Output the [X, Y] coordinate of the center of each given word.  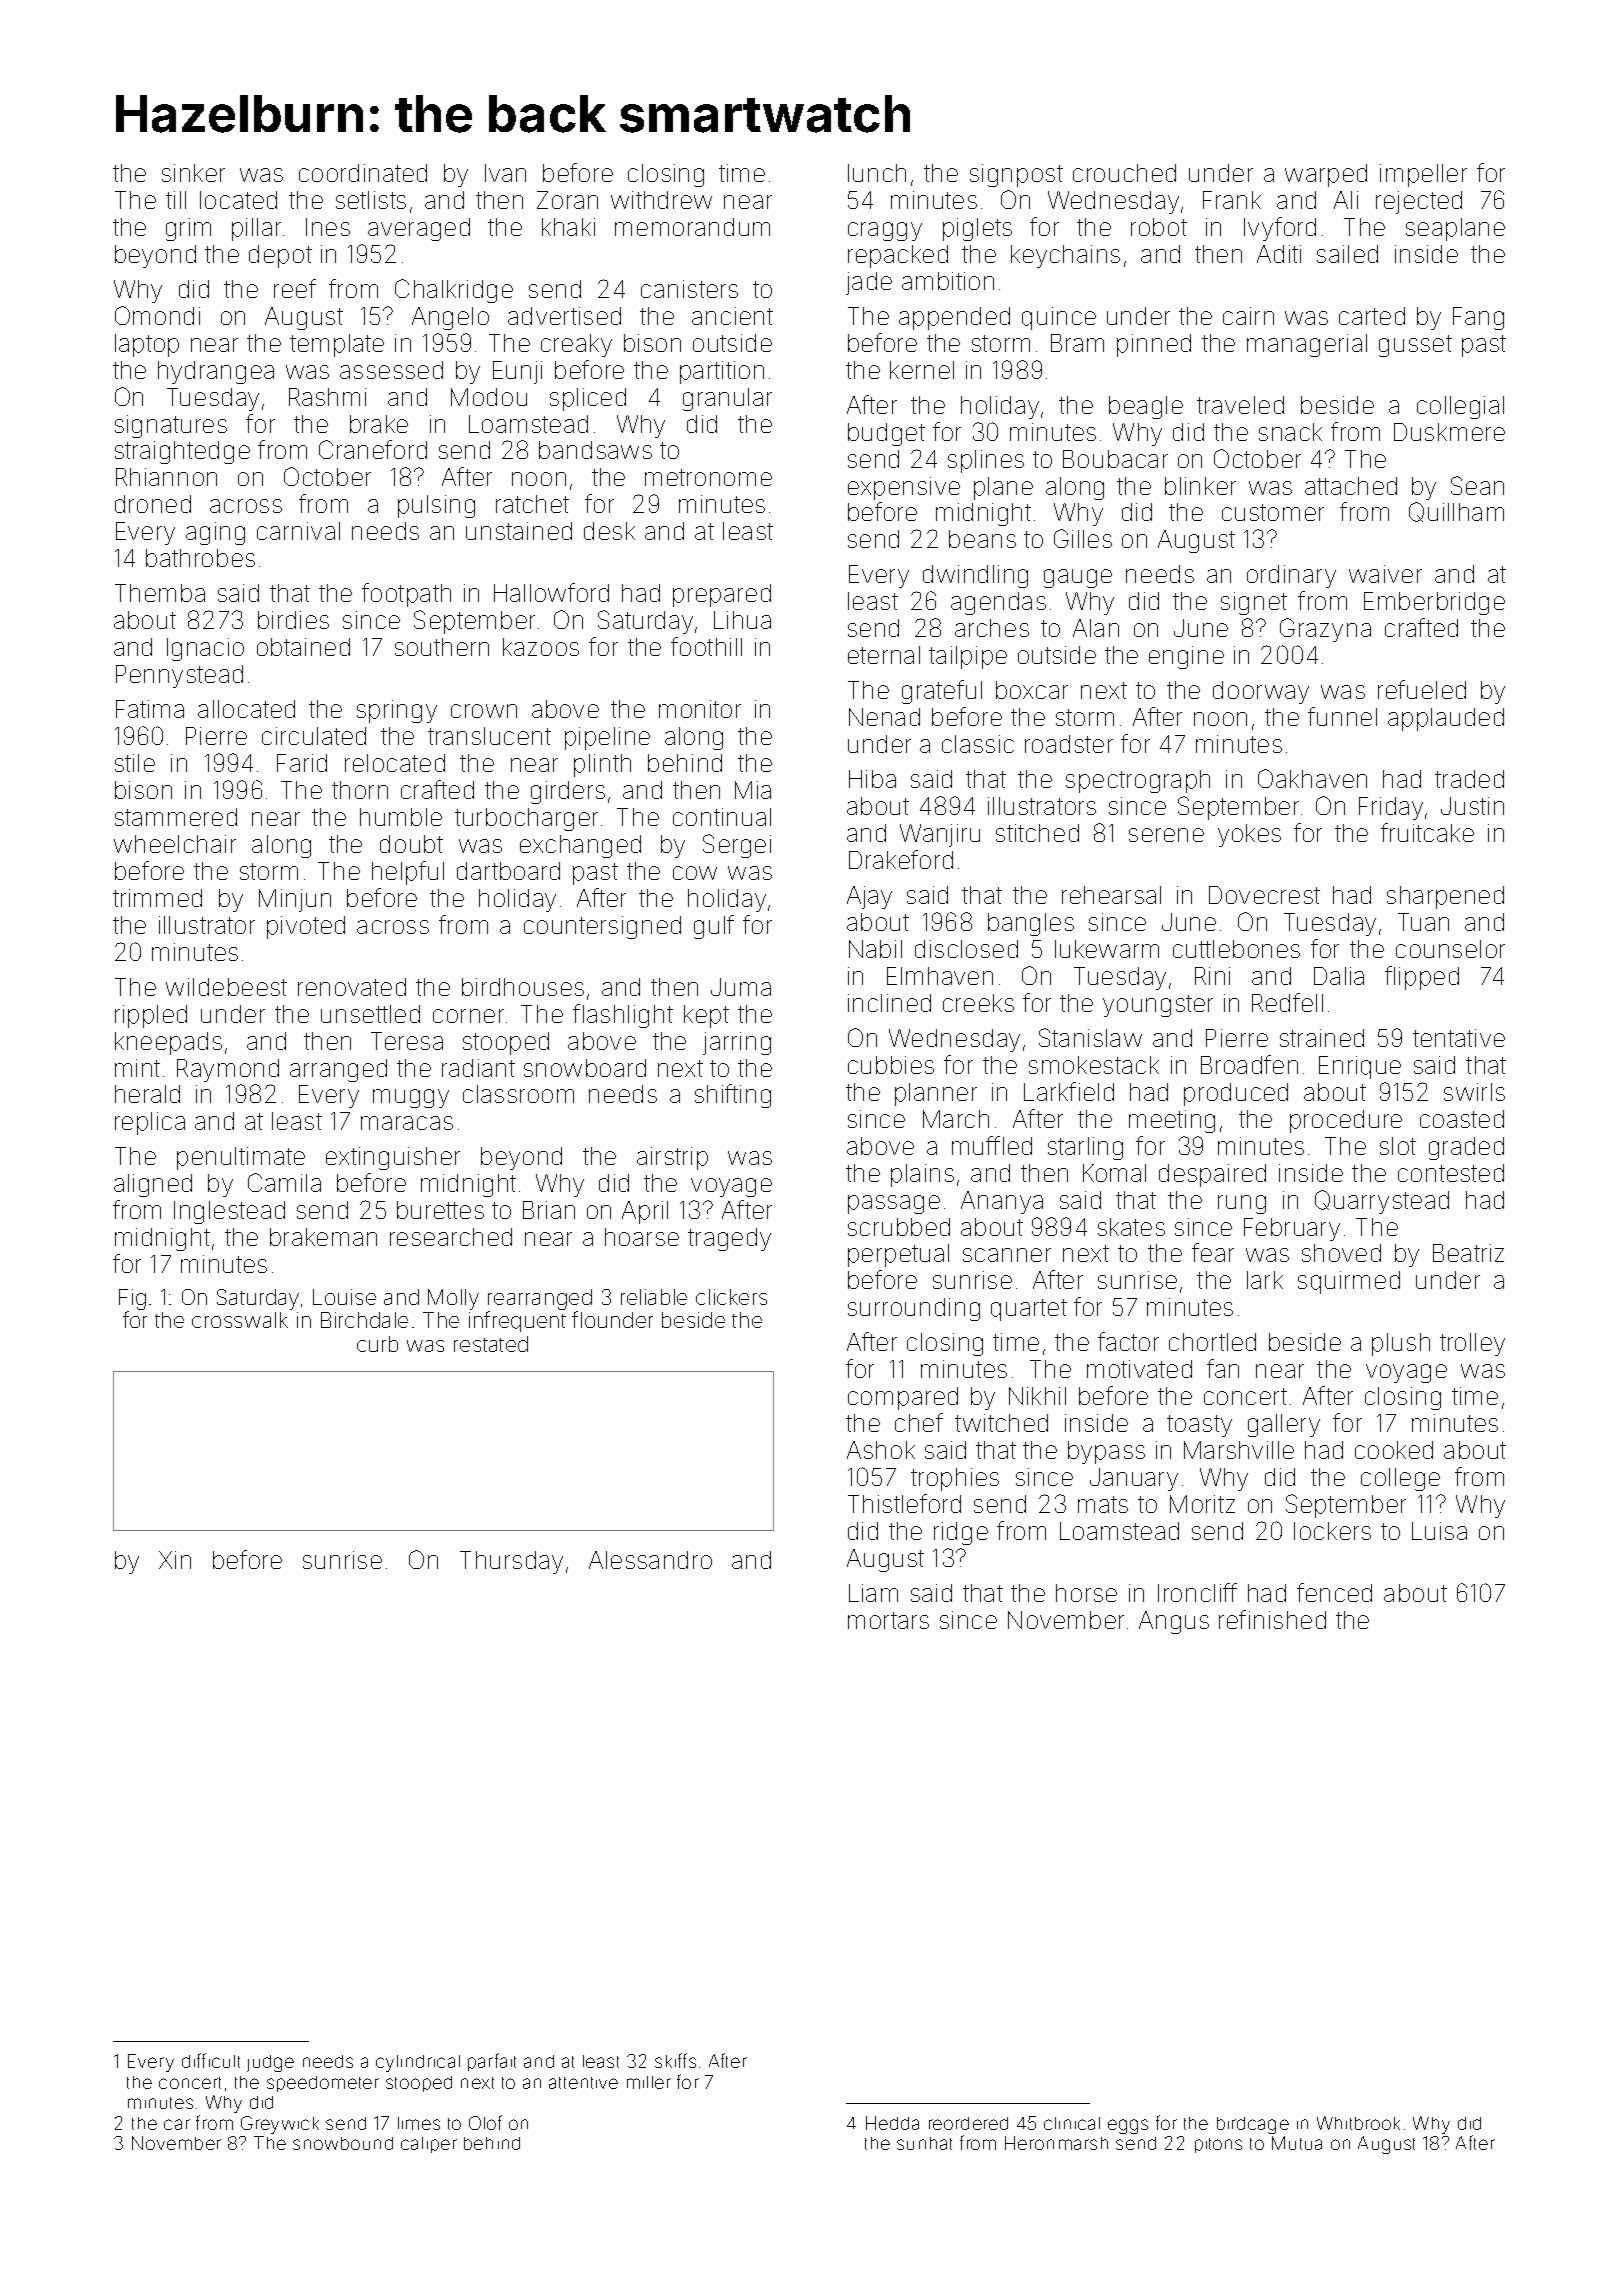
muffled [992, 1145]
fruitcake [1427, 832]
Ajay [869, 897]
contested [1451, 1173]
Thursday [511, 1562]
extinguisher [393, 1158]
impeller [1423, 175]
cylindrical [418, 2063]
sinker [193, 173]
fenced [1334, 1592]
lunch [877, 173]
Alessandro [650, 1560]
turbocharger [526, 819]
